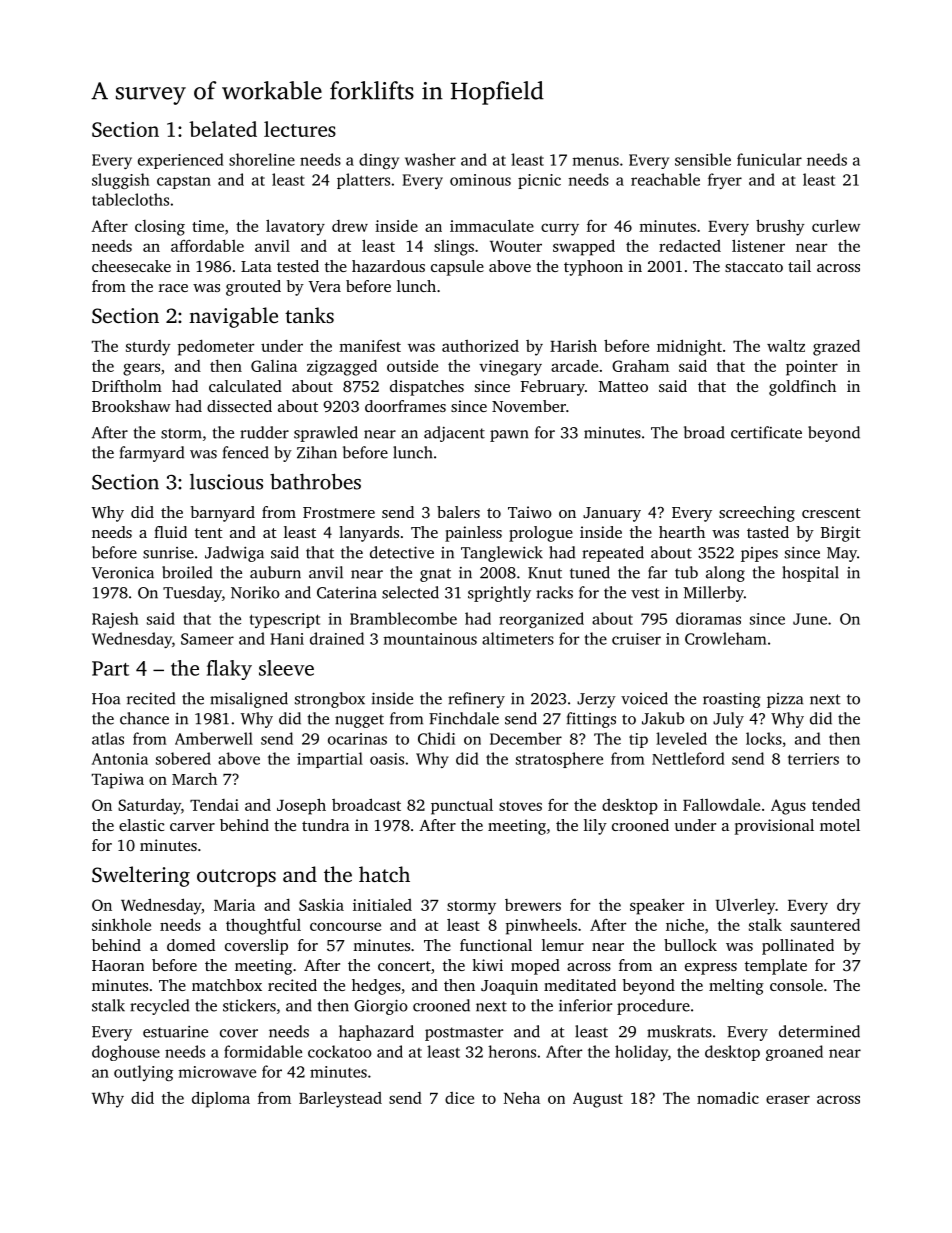 The width and height of the screenshot is (952, 1233). Describe the element at coordinates (388, 266) in the screenshot. I see `hazardous` at that location.
